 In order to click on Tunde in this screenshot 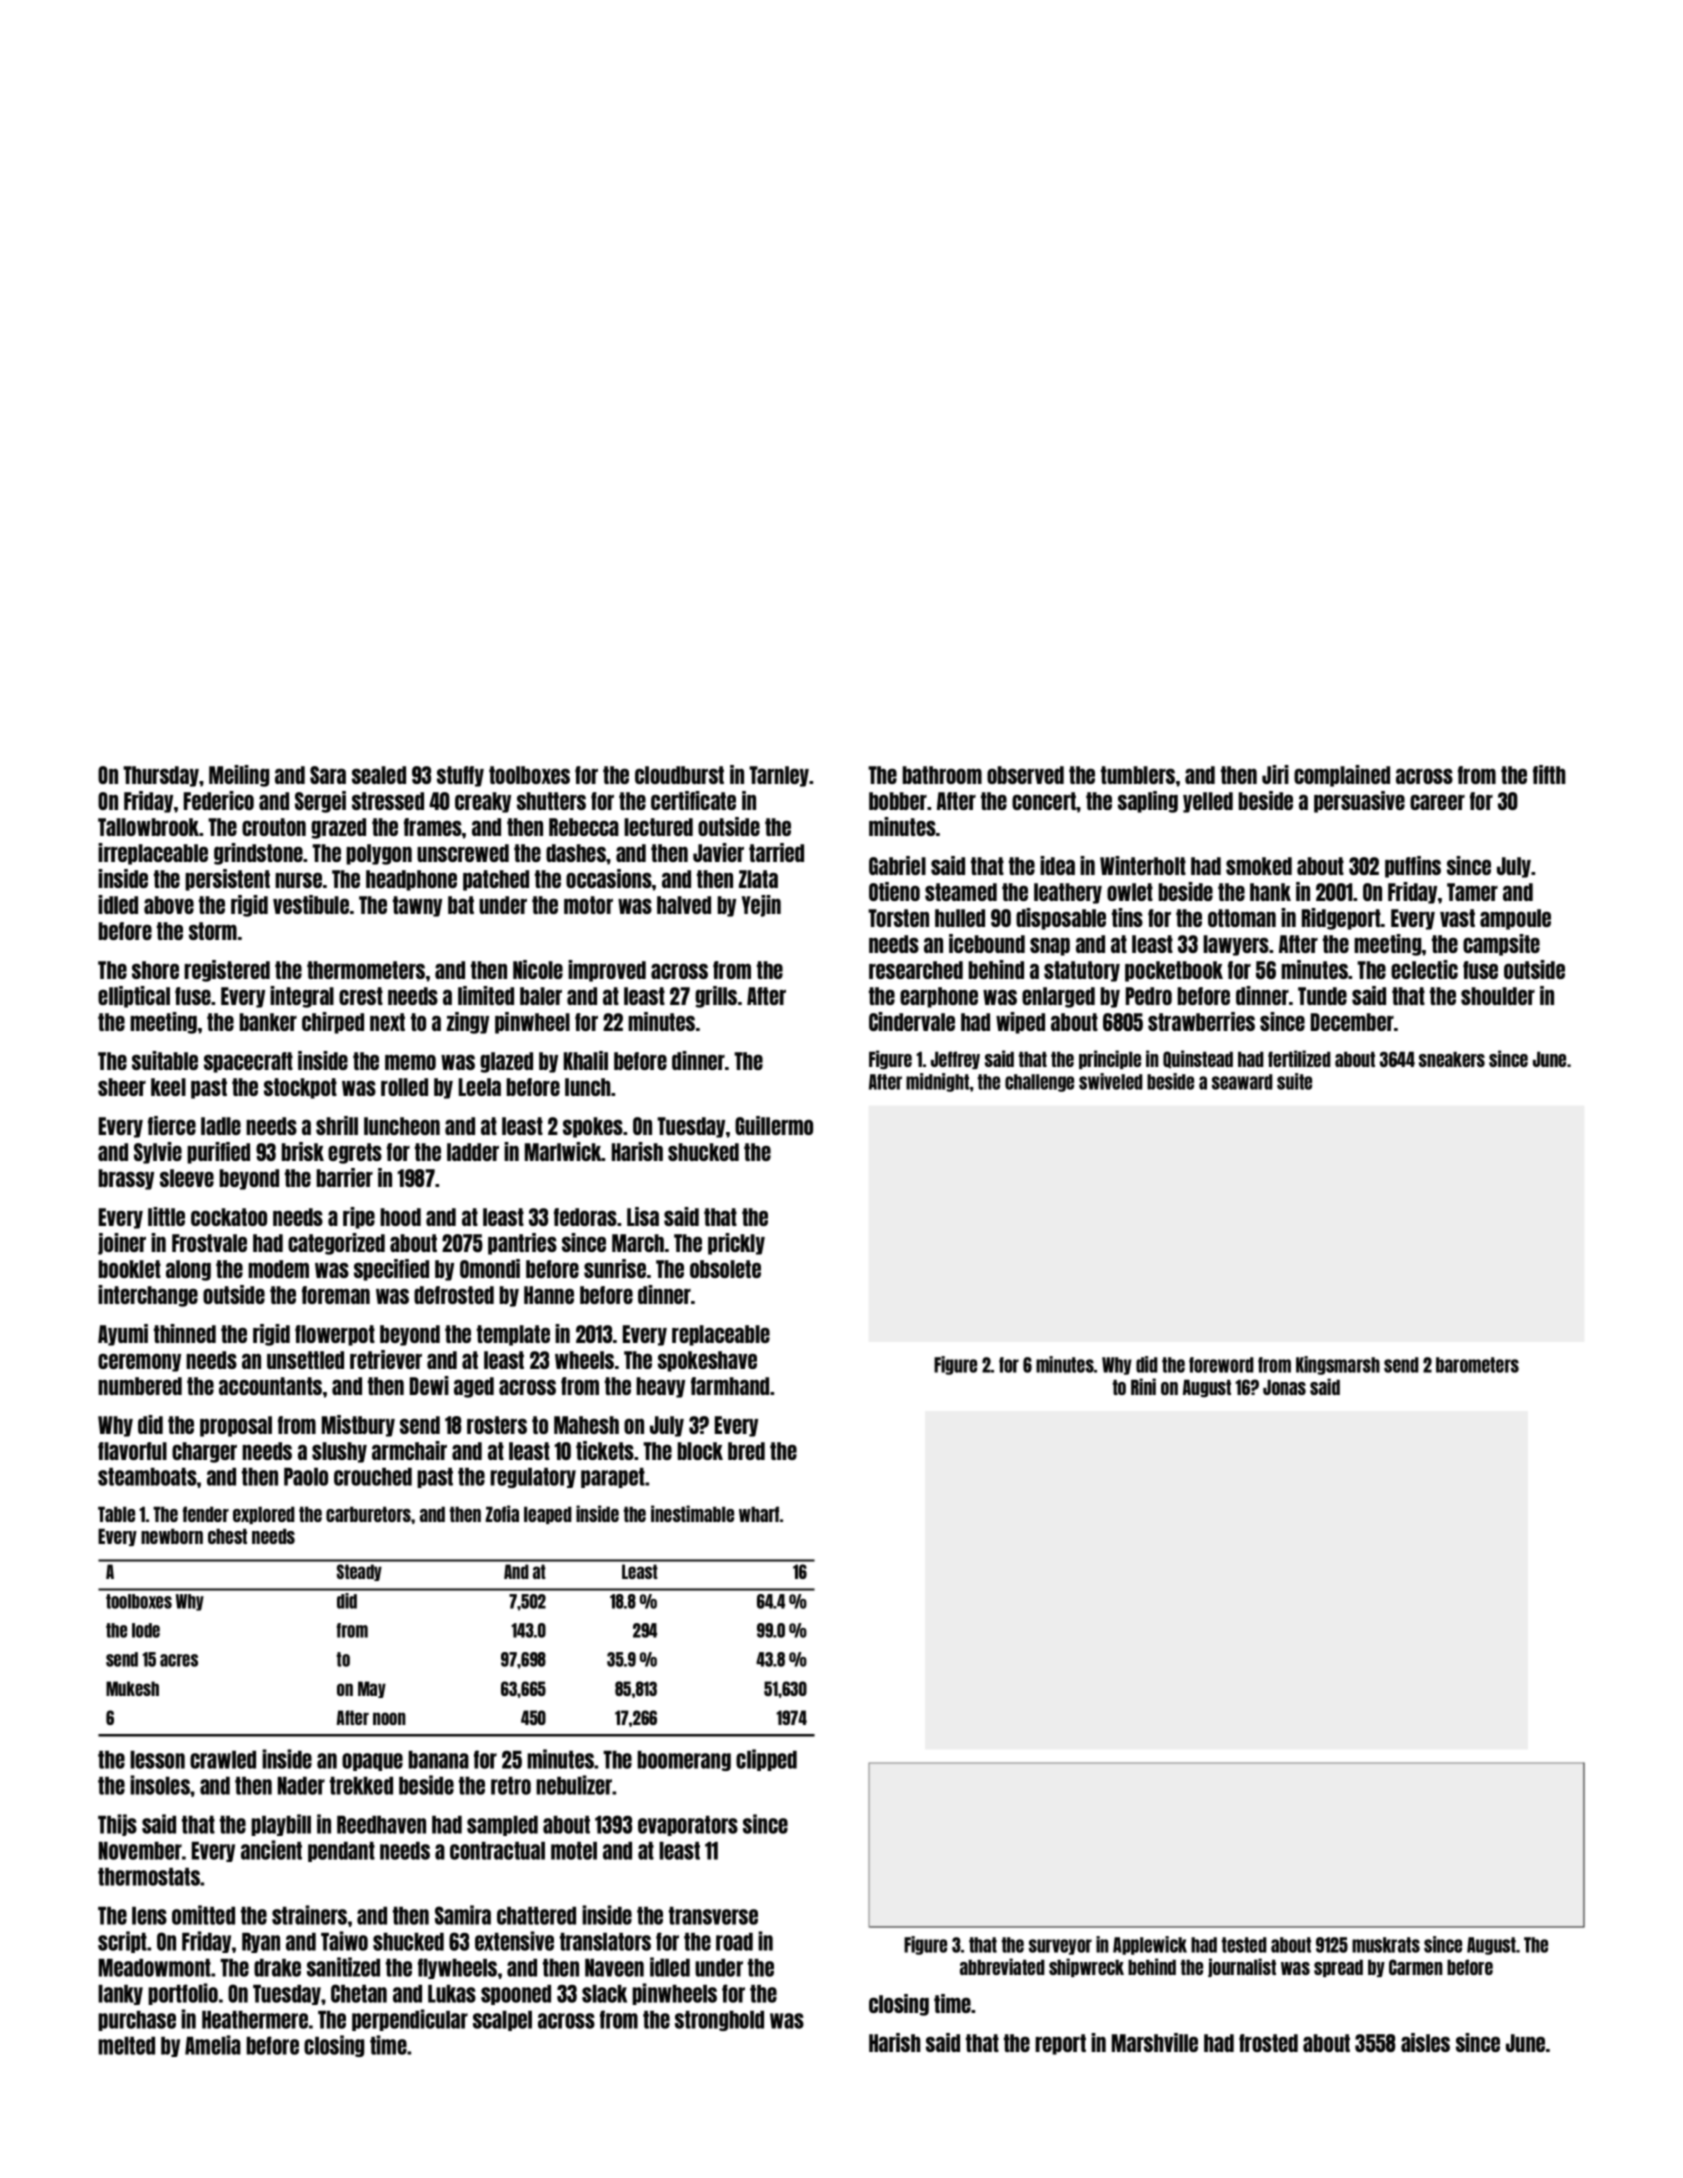, I will do `click(1322, 996)`.
